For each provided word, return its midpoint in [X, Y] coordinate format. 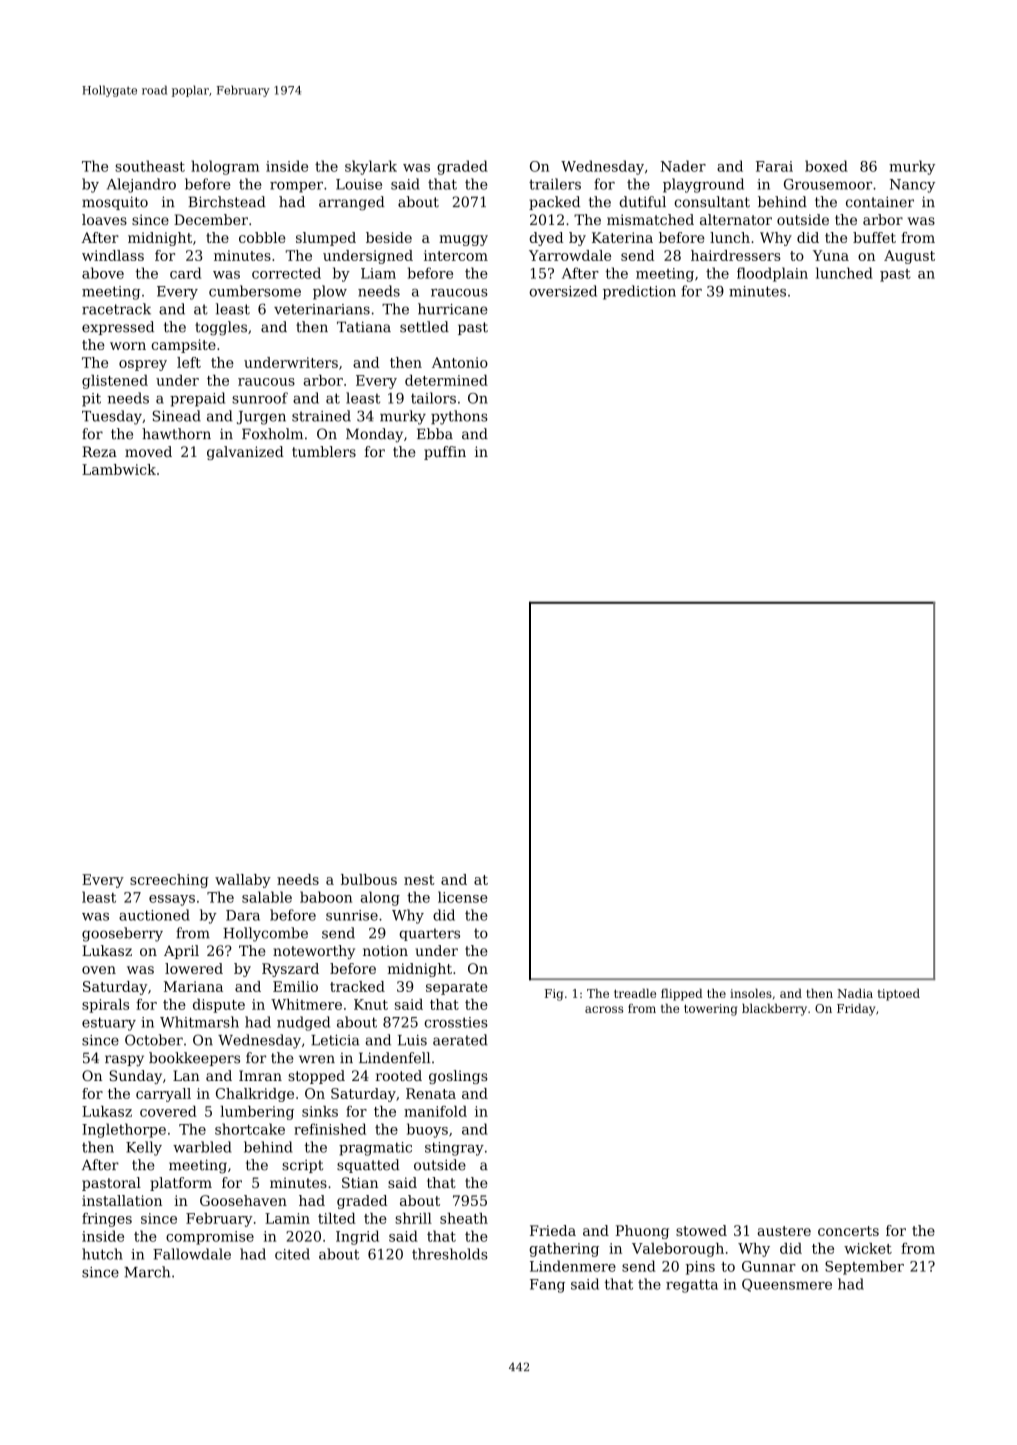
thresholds [450, 1254]
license [463, 897]
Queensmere [787, 1285]
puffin [445, 453]
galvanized [245, 453]
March [147, 1272]
